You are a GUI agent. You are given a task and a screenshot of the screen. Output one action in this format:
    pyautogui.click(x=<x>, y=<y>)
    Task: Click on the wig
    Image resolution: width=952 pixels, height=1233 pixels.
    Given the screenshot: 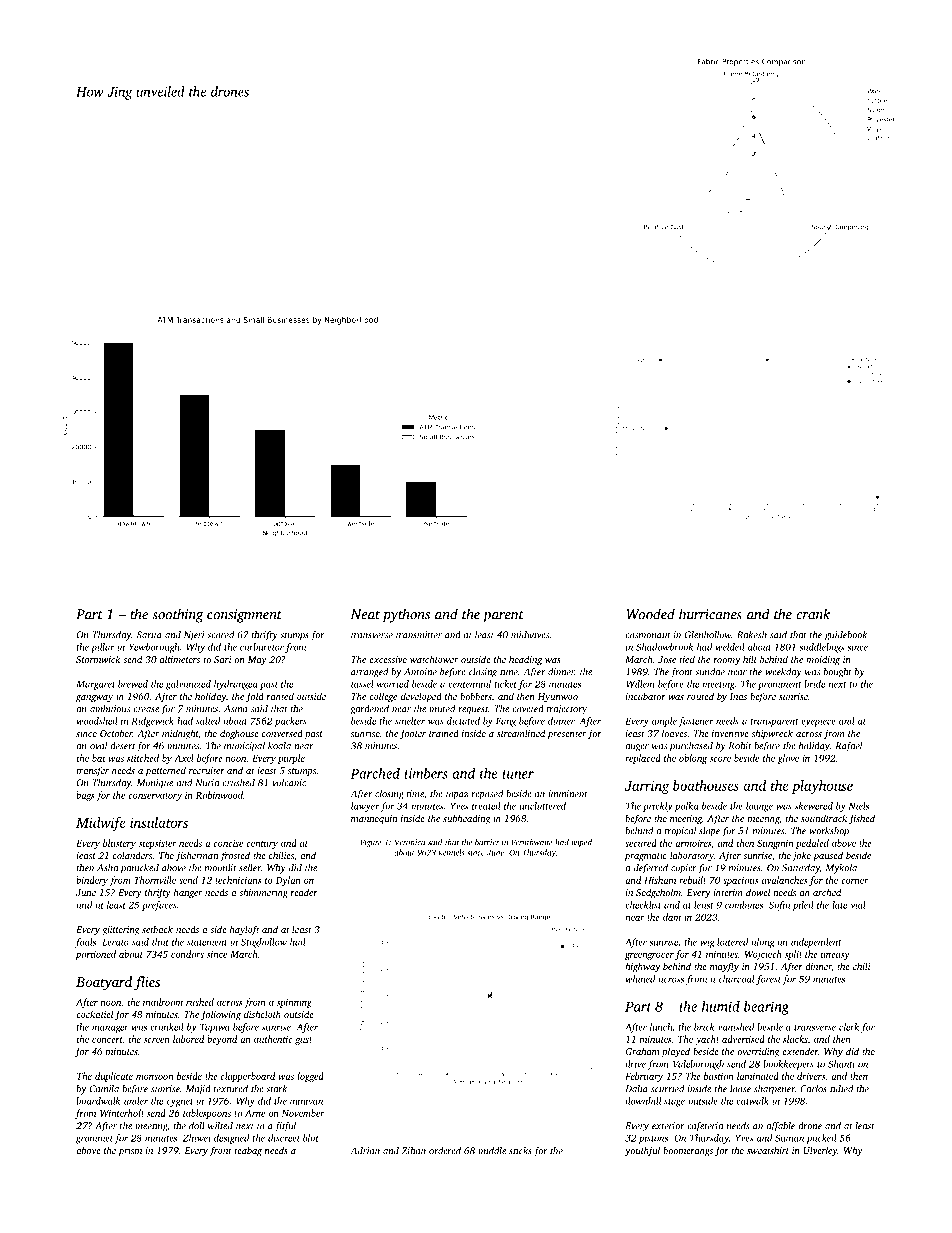 What is the action you would take?
    pyautogui.click(x=707, y=943)
